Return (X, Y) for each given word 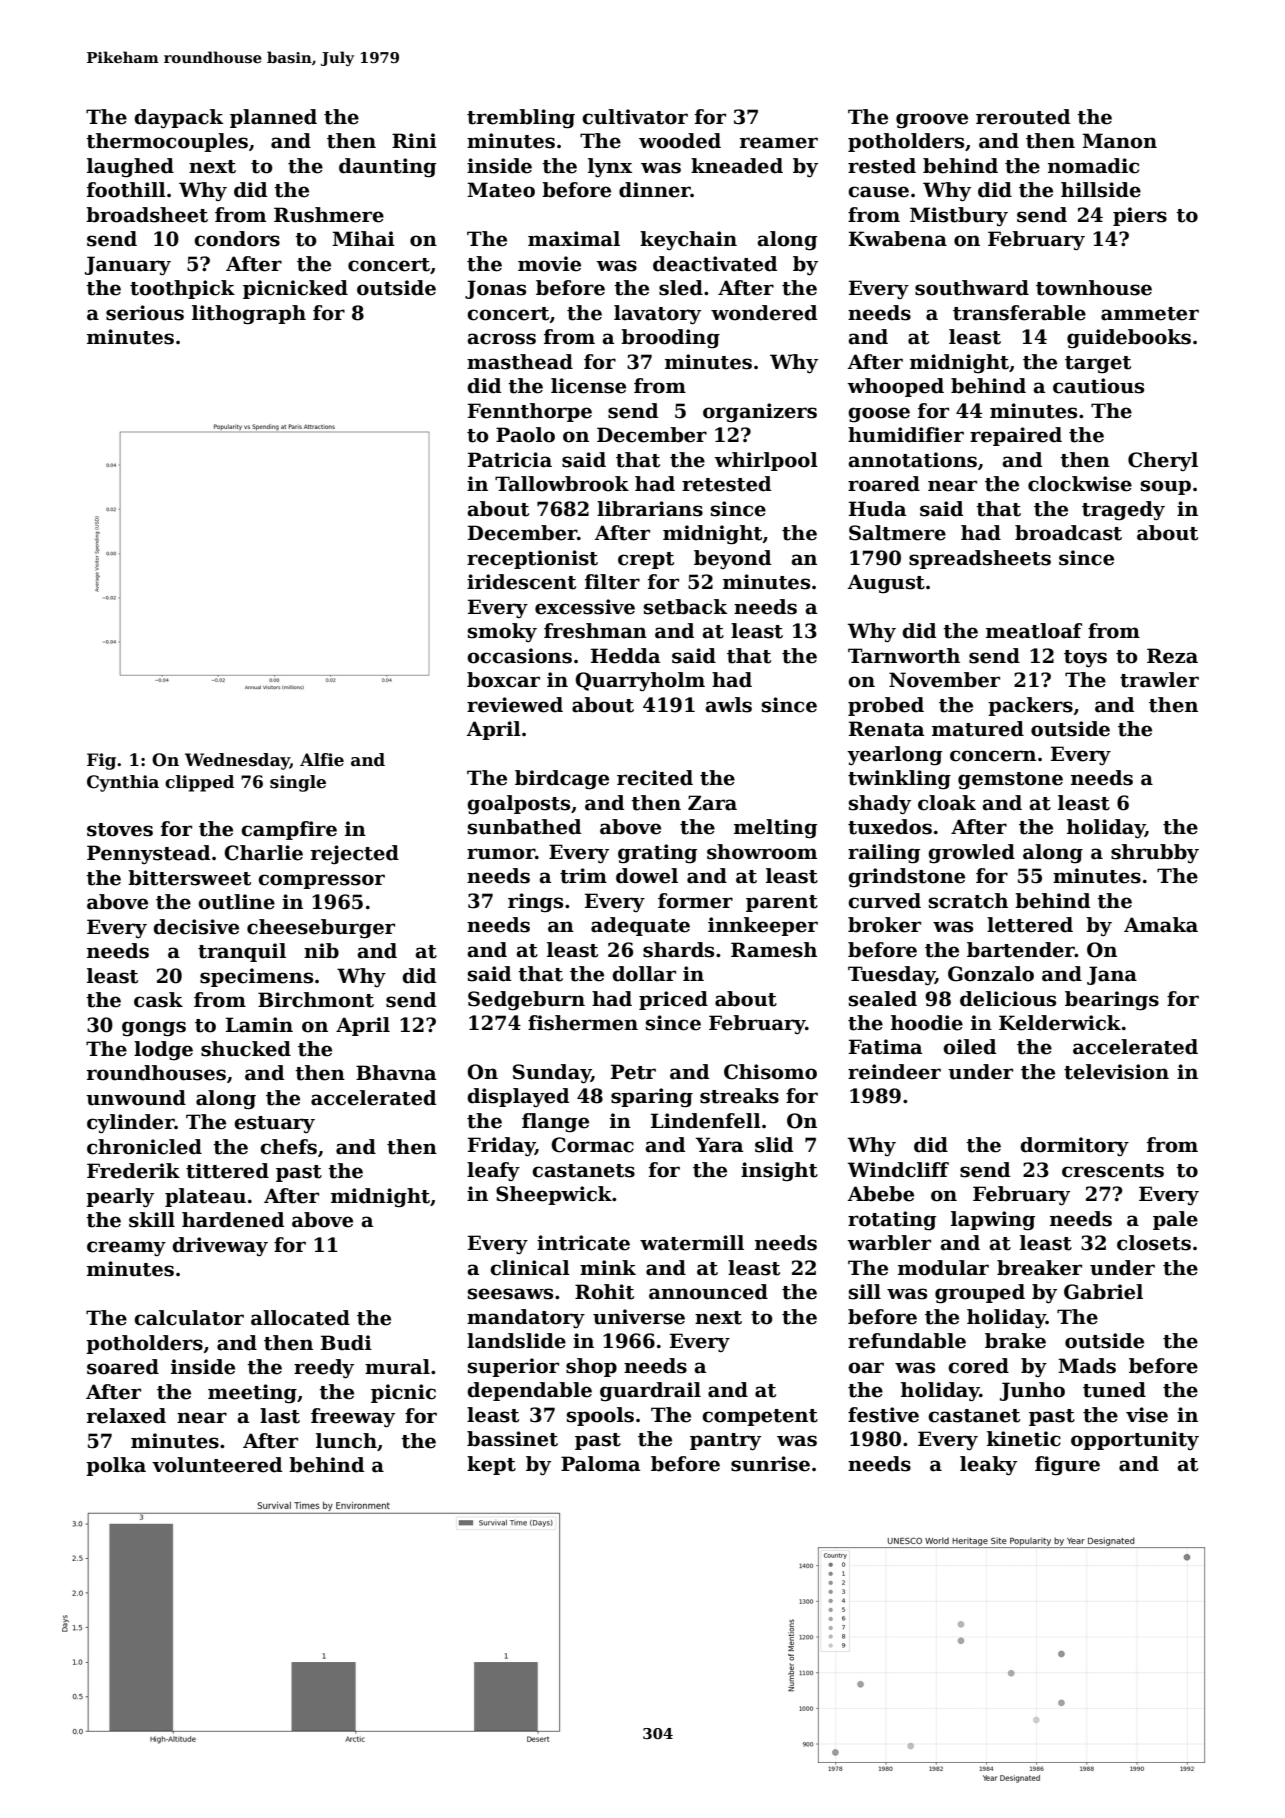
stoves (120, 830)
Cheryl (1163, 461)
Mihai (363, 239)
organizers (760, 413)
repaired (1016, 436)
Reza (1172, 656)
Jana (1112, 975)
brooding (670, 339)
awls (728, 705)
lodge (163, 1050)
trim (583, 876)
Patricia (510, 460)
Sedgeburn (526, 1000)
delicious (1008, 999)
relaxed (126, 1416)
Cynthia (123, 783)
